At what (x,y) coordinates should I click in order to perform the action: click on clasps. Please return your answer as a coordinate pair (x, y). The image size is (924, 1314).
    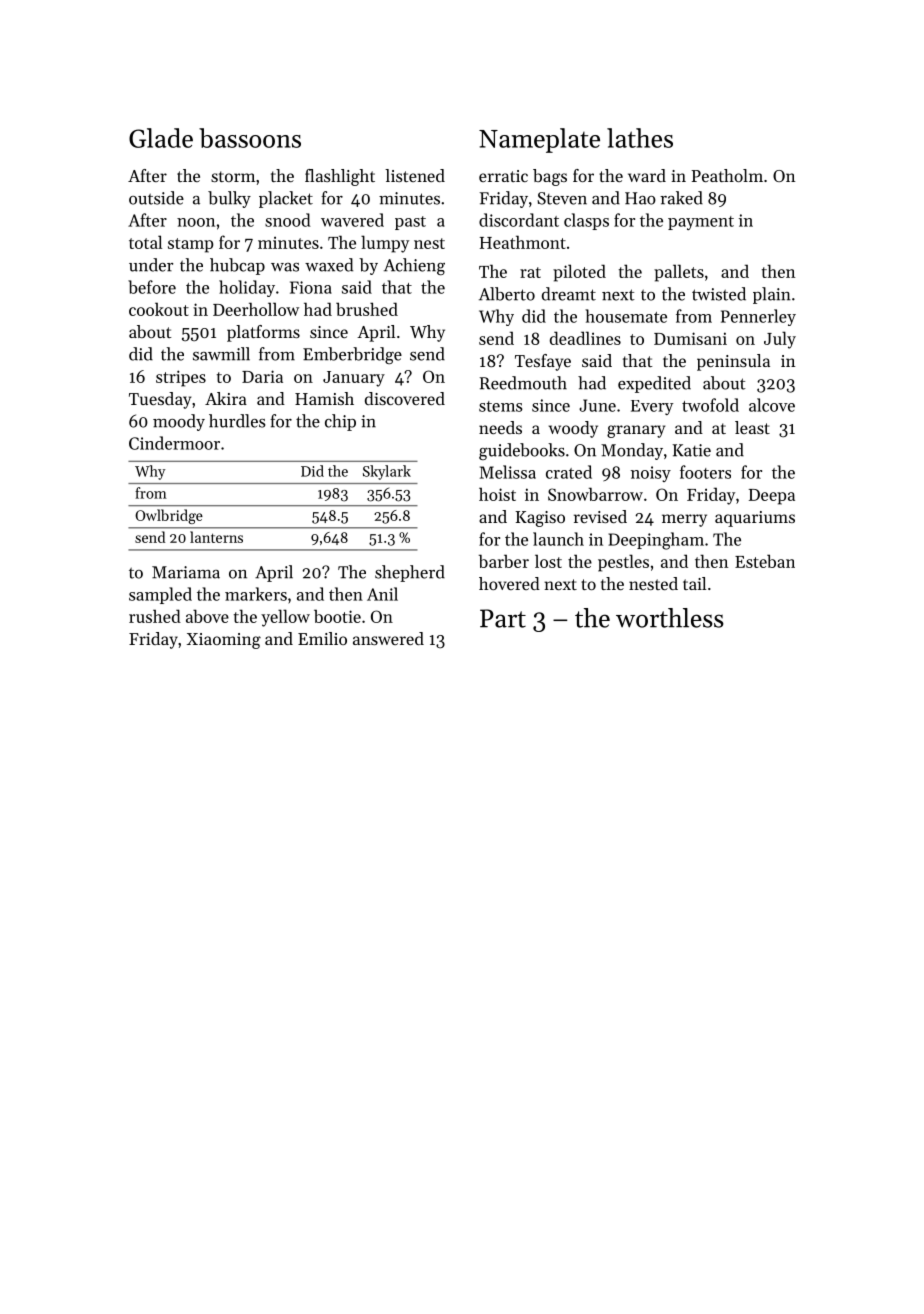
    Looking at the image, I should click on (586, 221).
